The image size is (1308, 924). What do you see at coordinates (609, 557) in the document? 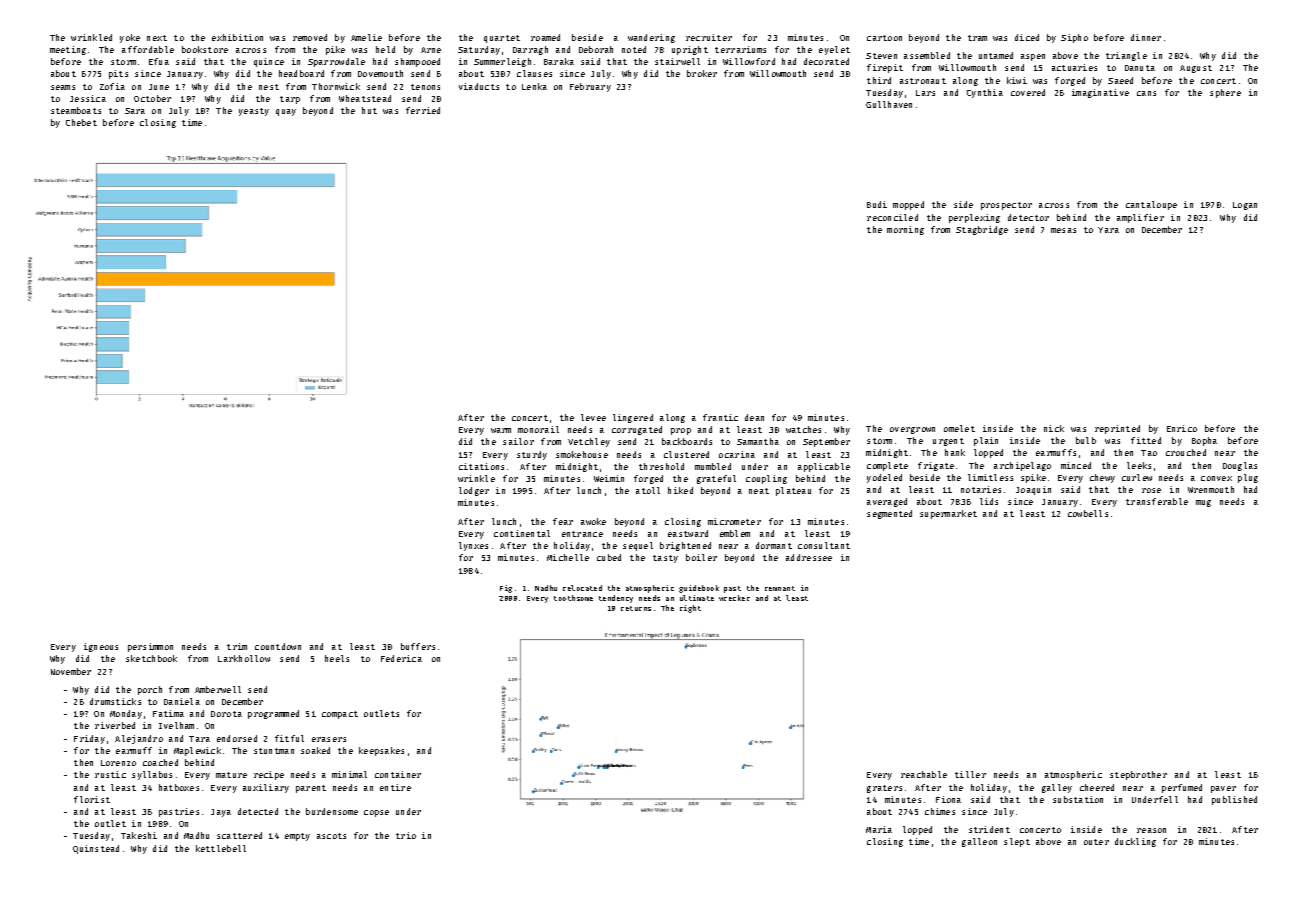
I see `cubed` at bounding box center [609, 557].
